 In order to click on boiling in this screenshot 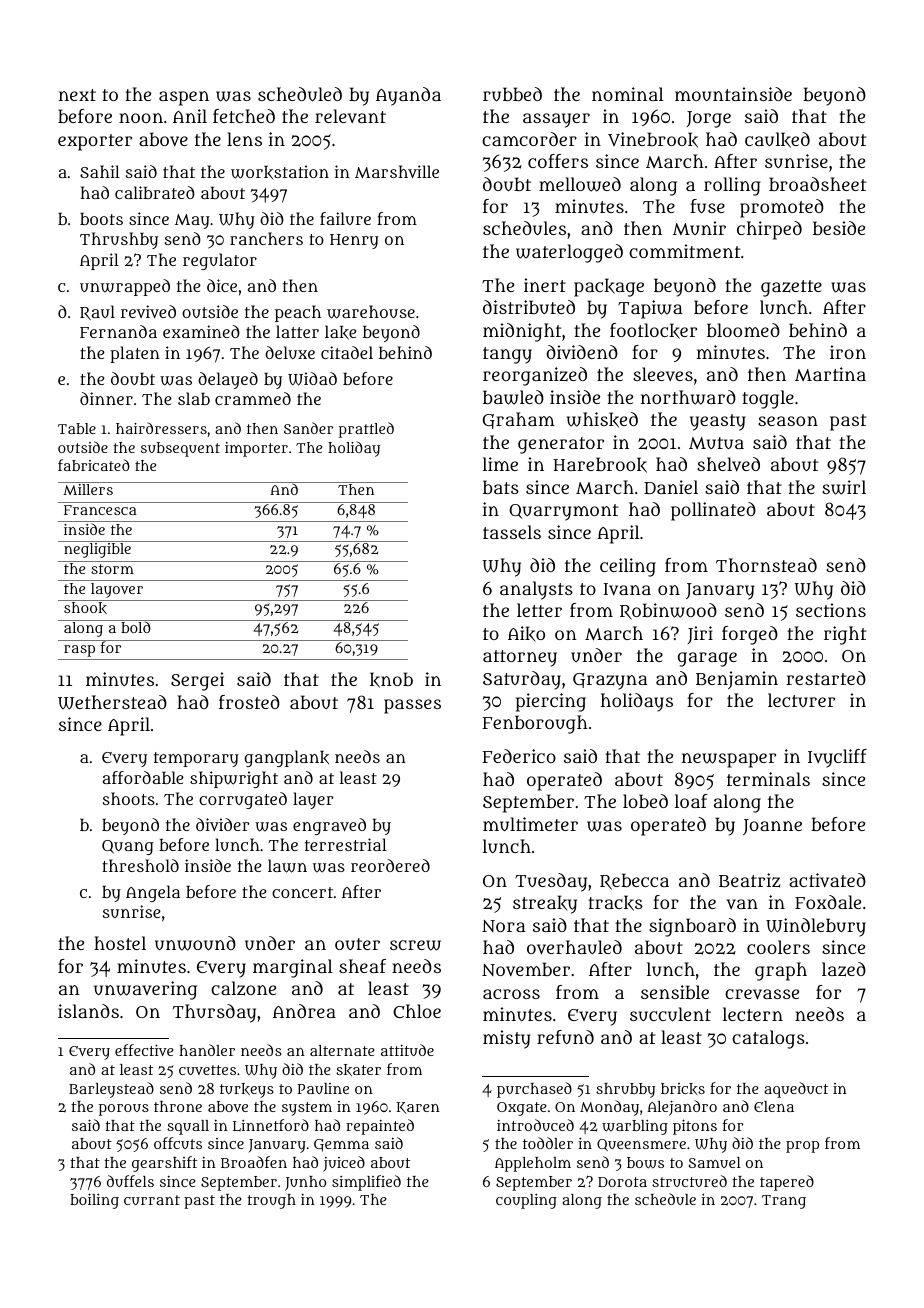, I will do `click(94, 1201)`.
